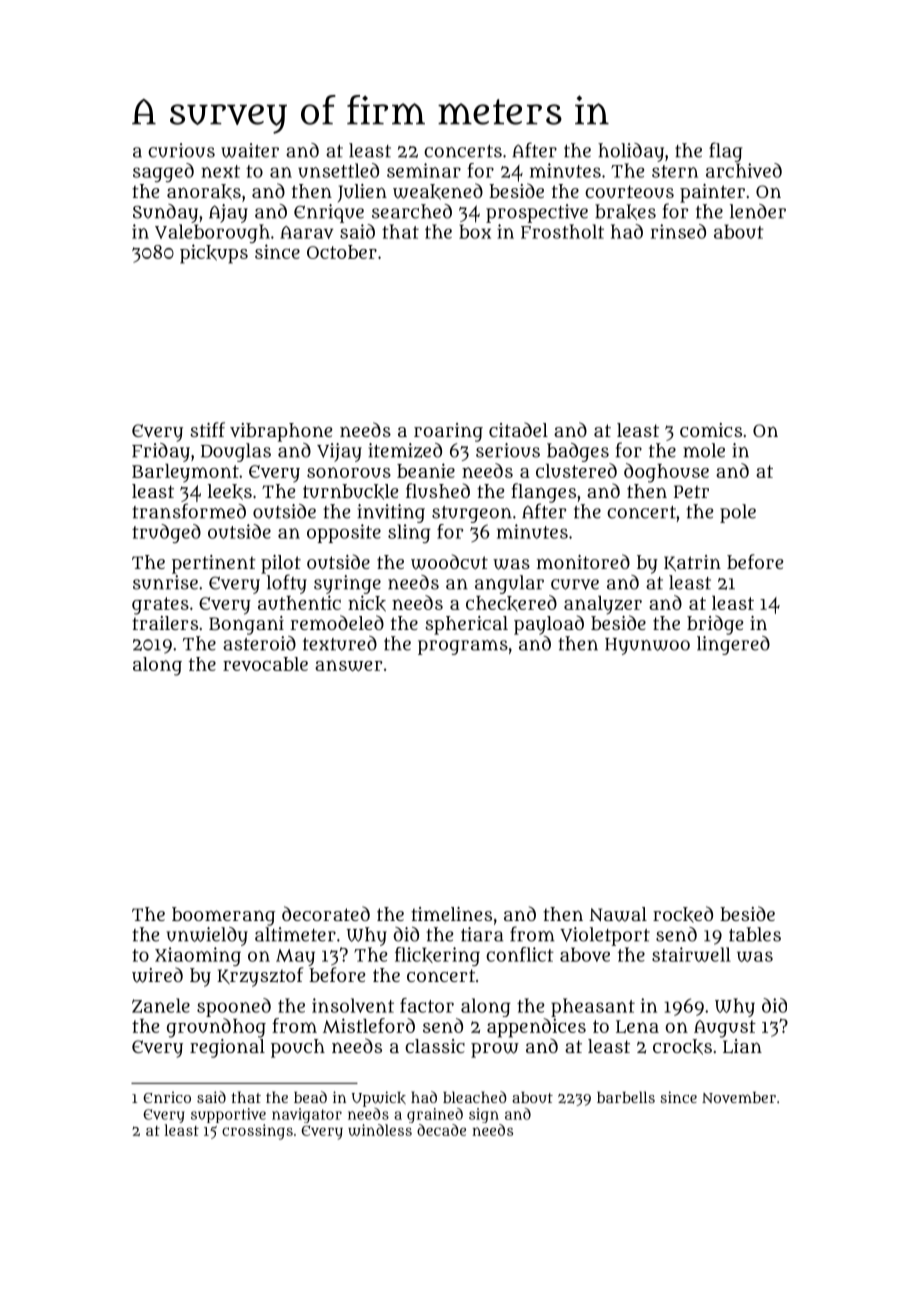  What do you see at coordinates (451, 914) in the page?
I see `timelines` at bounding box center [451, 914].
